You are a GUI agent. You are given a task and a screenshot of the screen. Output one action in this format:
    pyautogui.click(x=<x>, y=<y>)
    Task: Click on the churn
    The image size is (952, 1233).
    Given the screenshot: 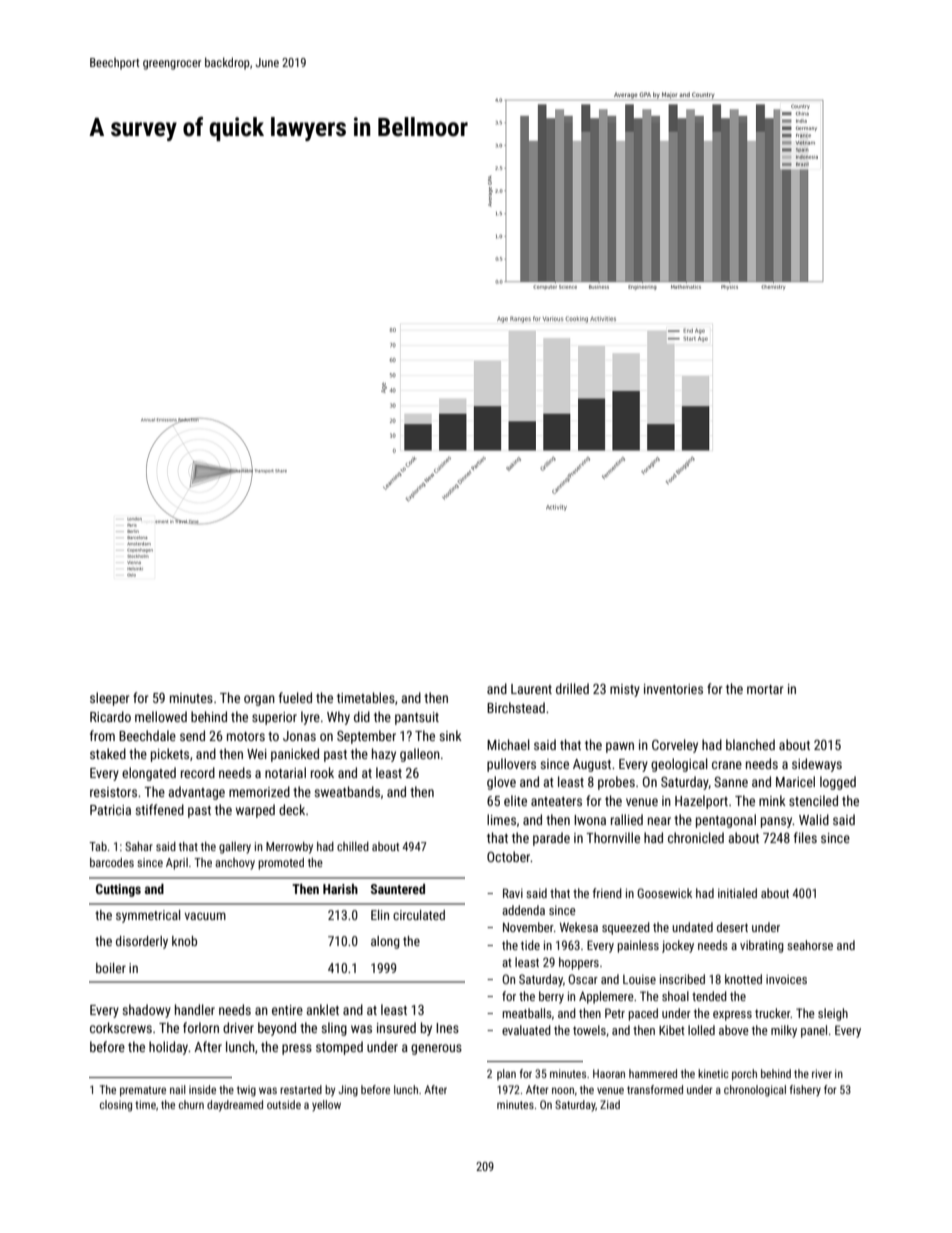 What is the action you would take?
    pyautogui.click(x=191, y=1104)
